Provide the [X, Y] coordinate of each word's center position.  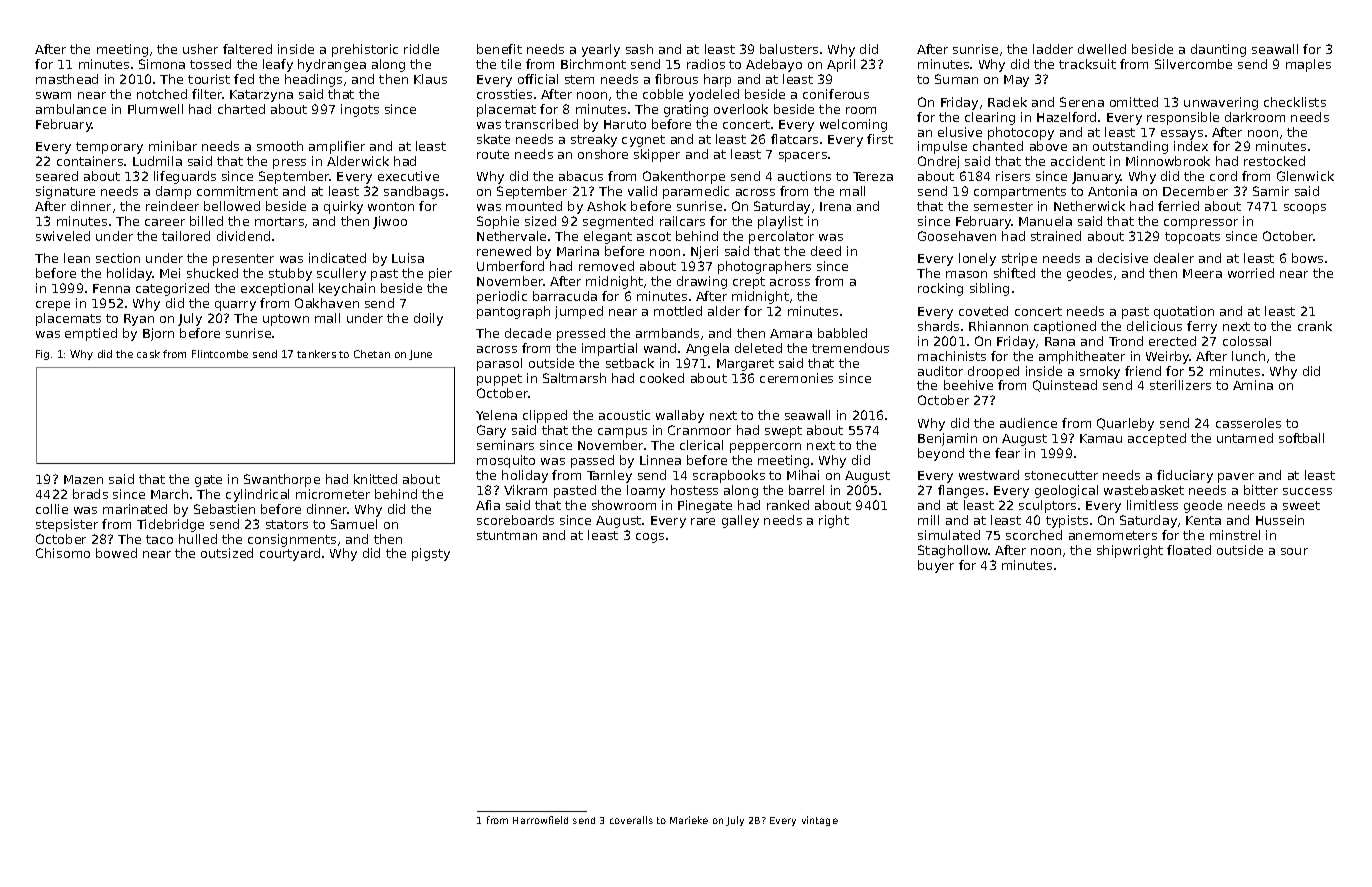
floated [1189, 550]
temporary [109, 148]
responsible [1183, 118]
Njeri [704, 252]
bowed [116, 553]
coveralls [631, 820]
